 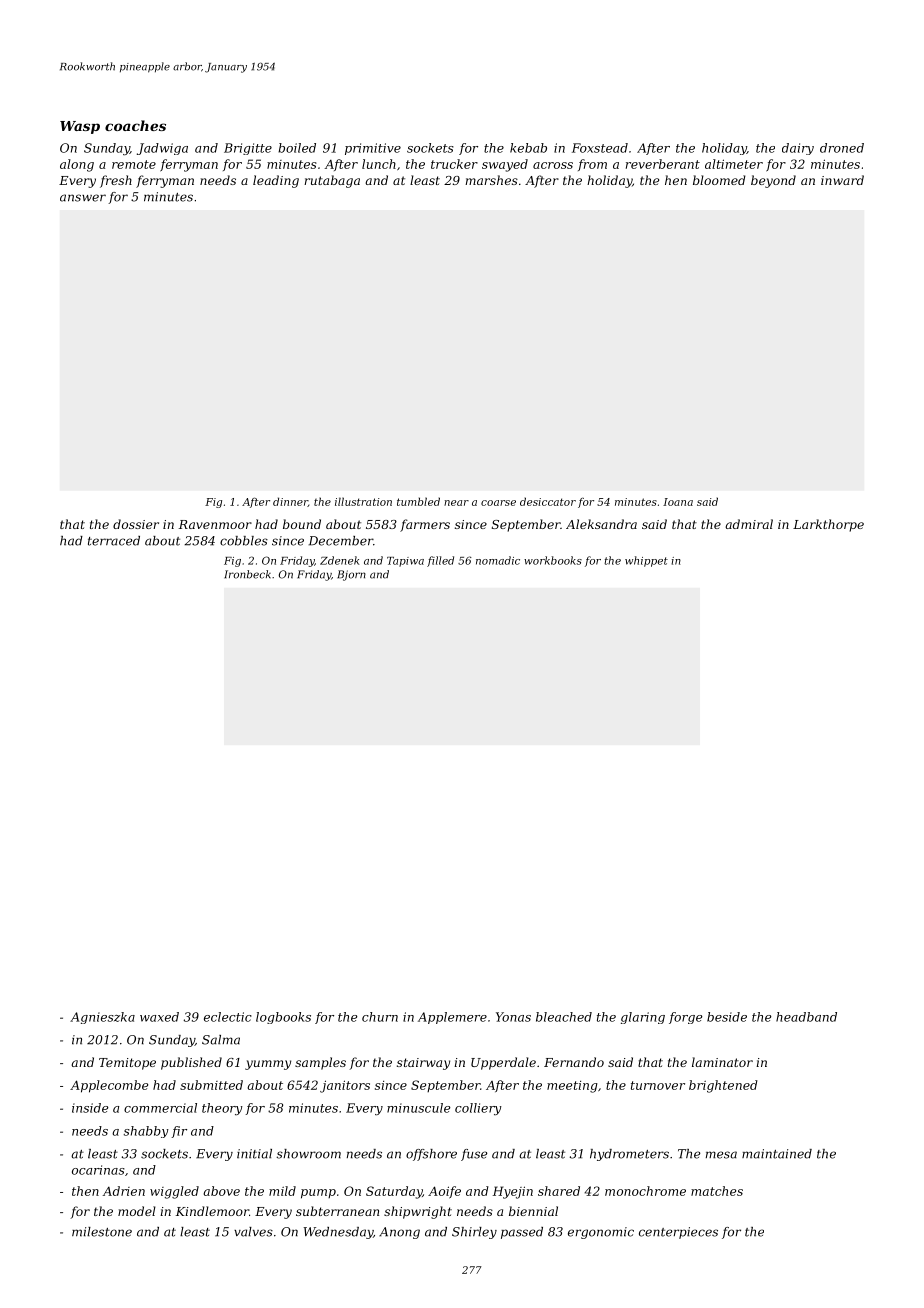 I want to click on inward, so click(x=842, y=180).
